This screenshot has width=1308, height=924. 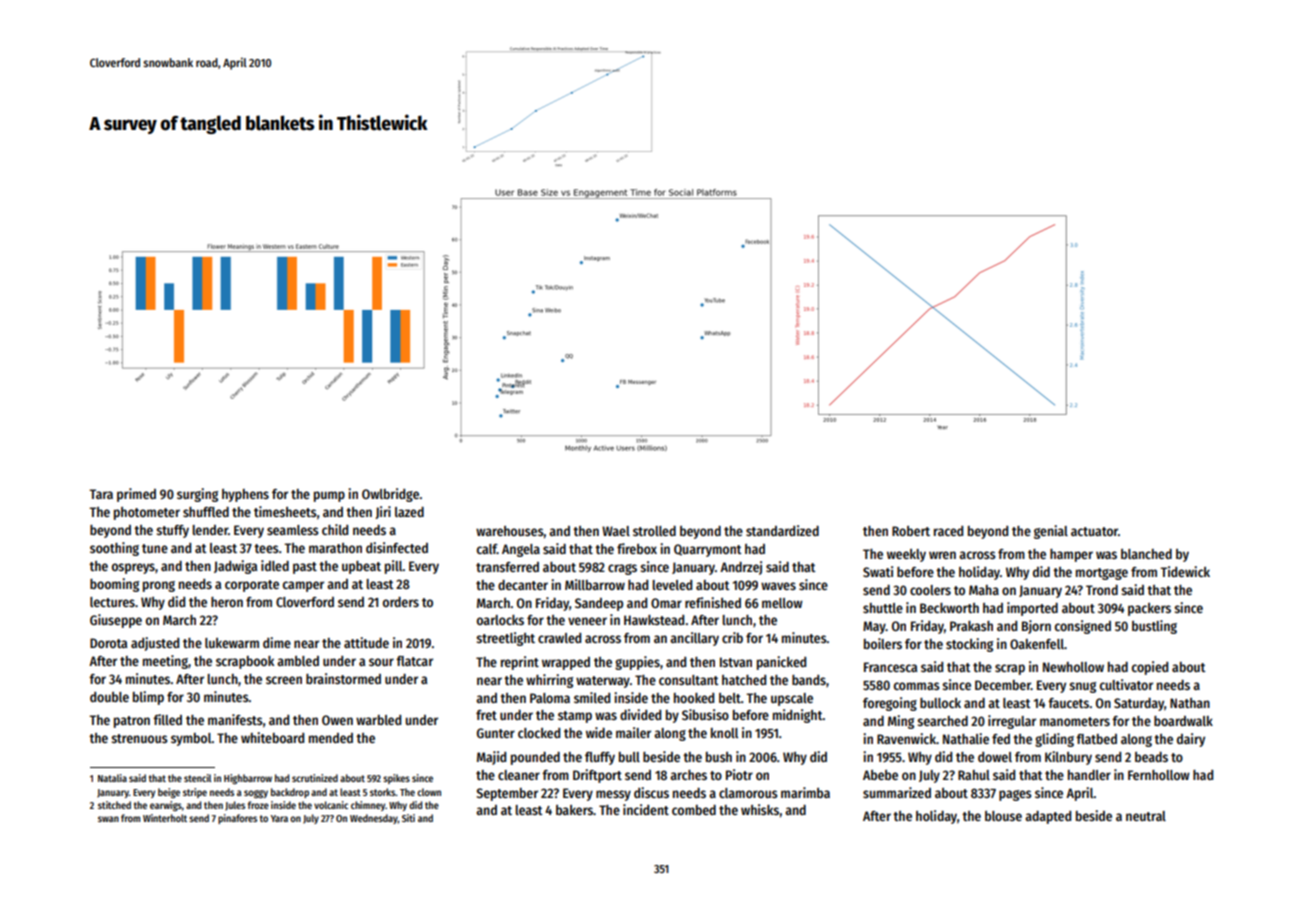 I want to click on Gunter, so click(x=496, y=733).
